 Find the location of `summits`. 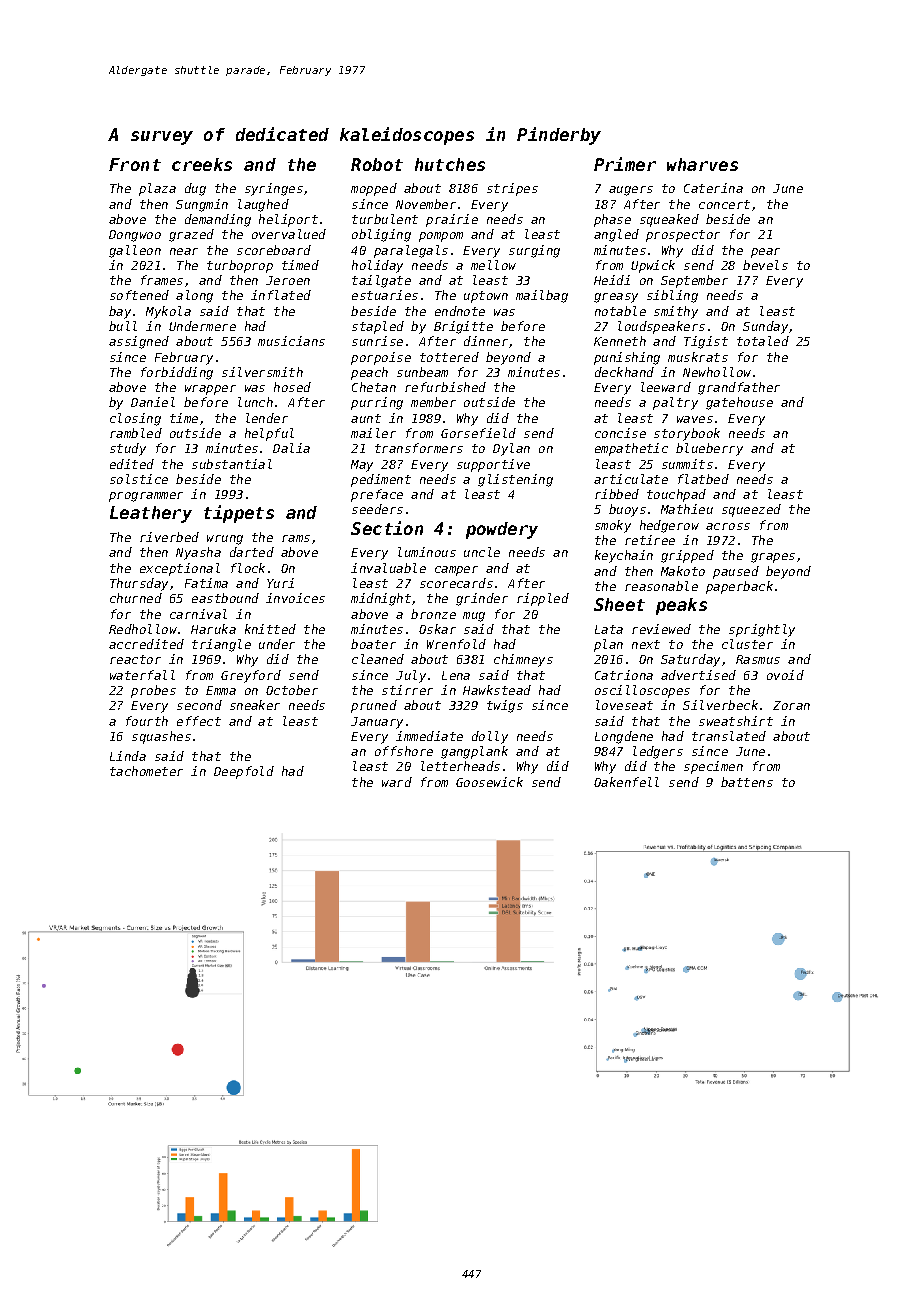

summits is located at coordinates (687, 464).
